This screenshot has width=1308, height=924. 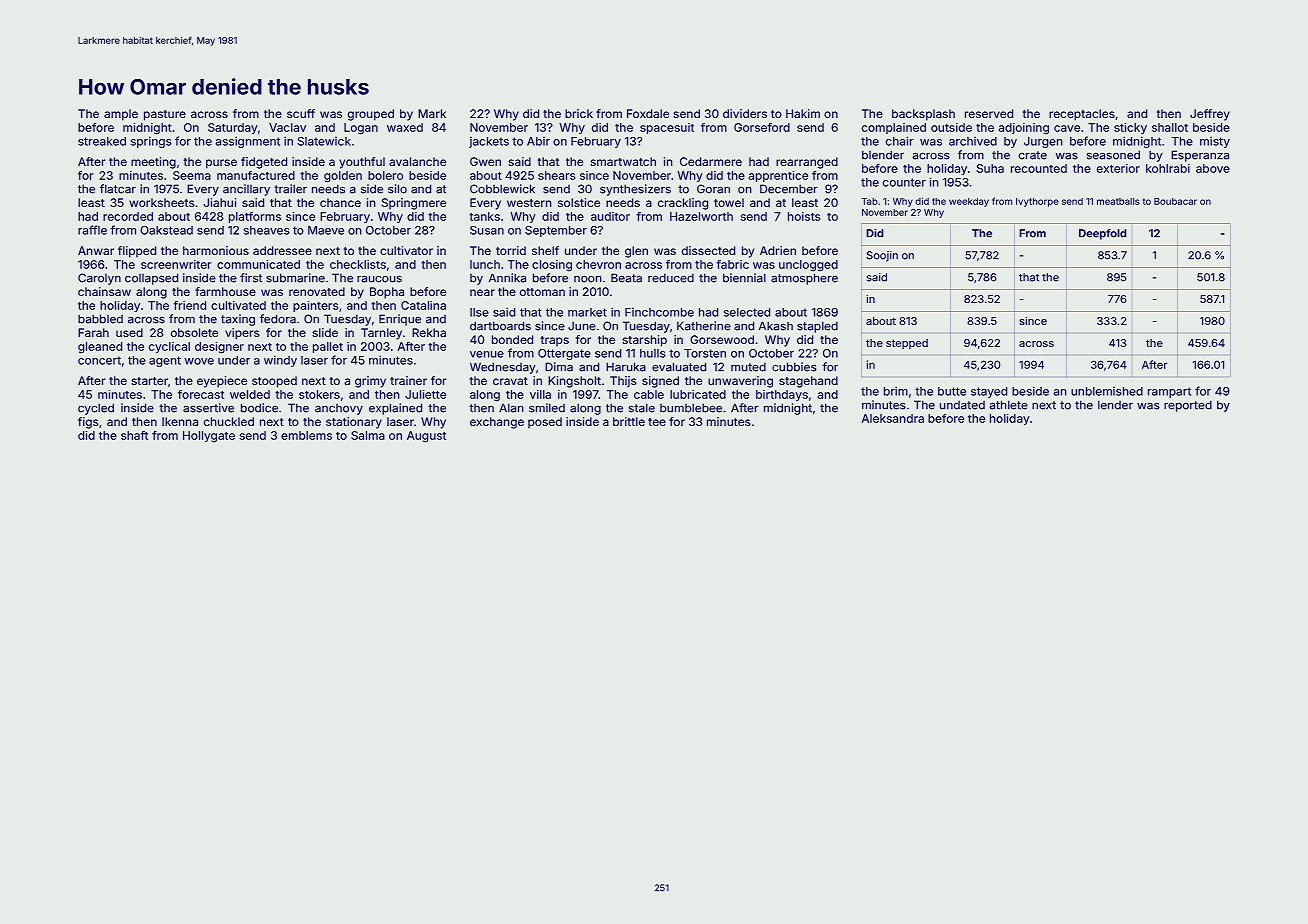 I want to click on Deepfold, so click(x=1102, y=234).
